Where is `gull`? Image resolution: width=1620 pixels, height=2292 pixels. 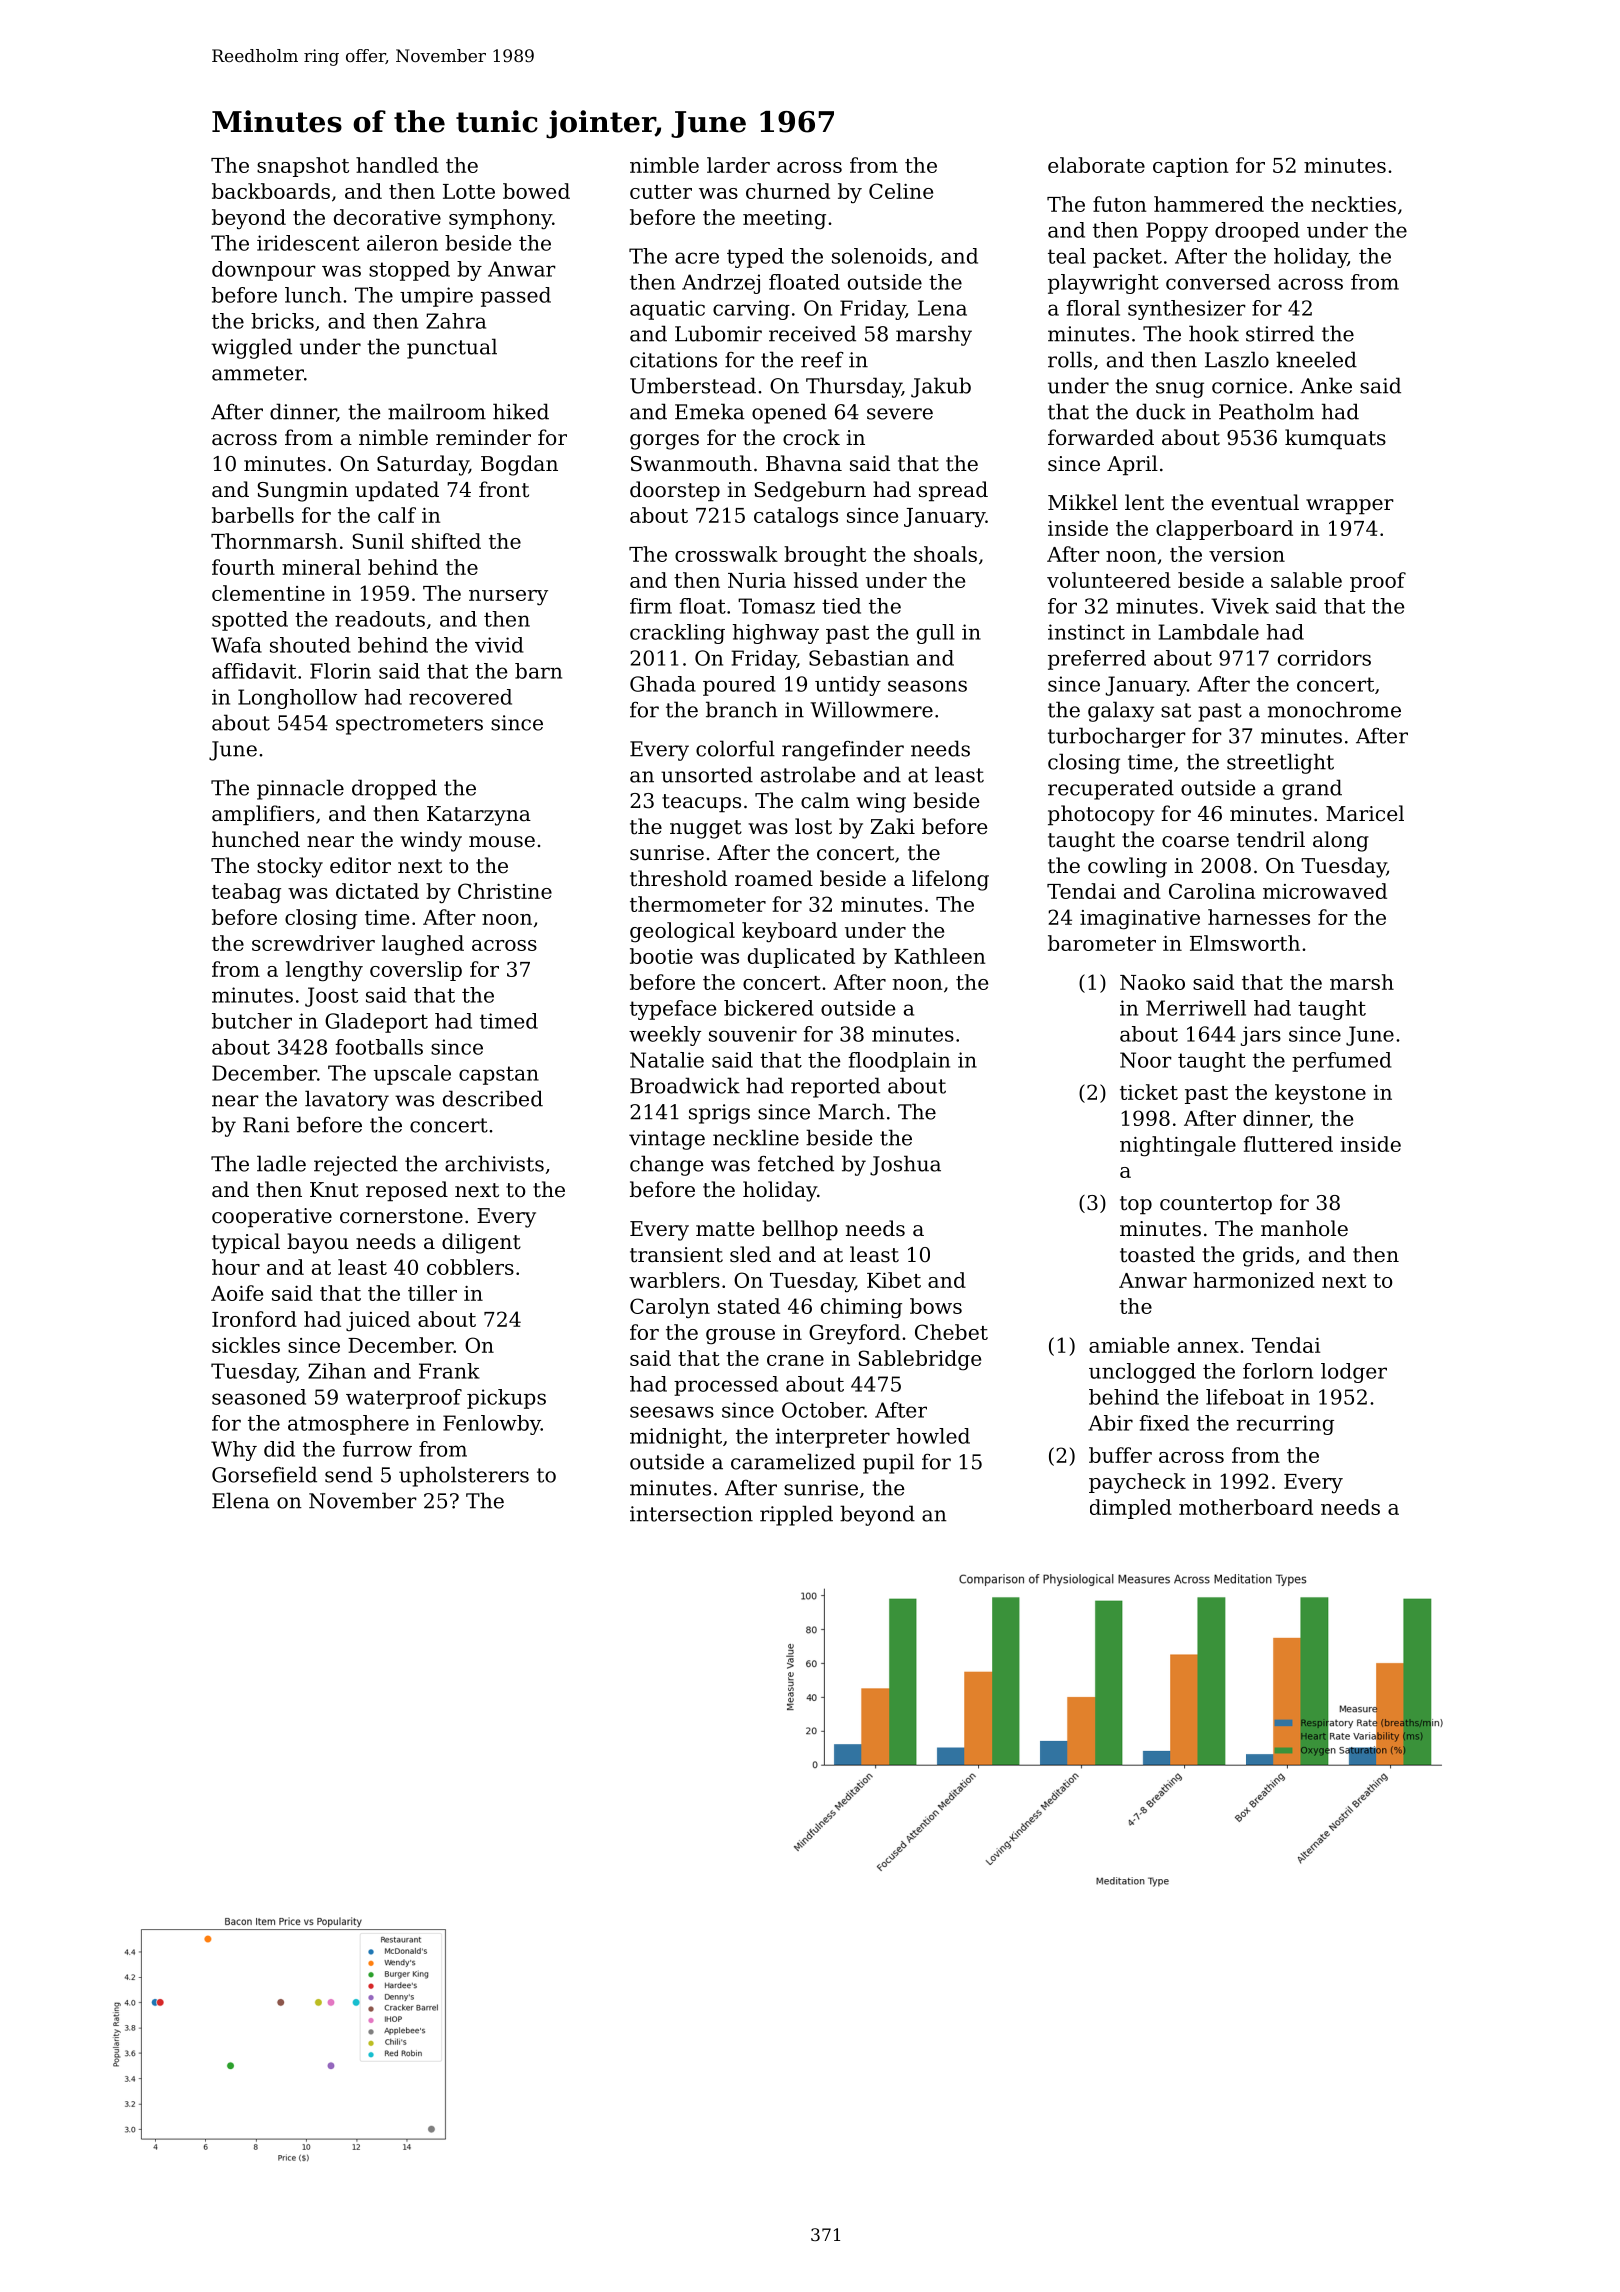 gull is located at coordinates (935, 634).
